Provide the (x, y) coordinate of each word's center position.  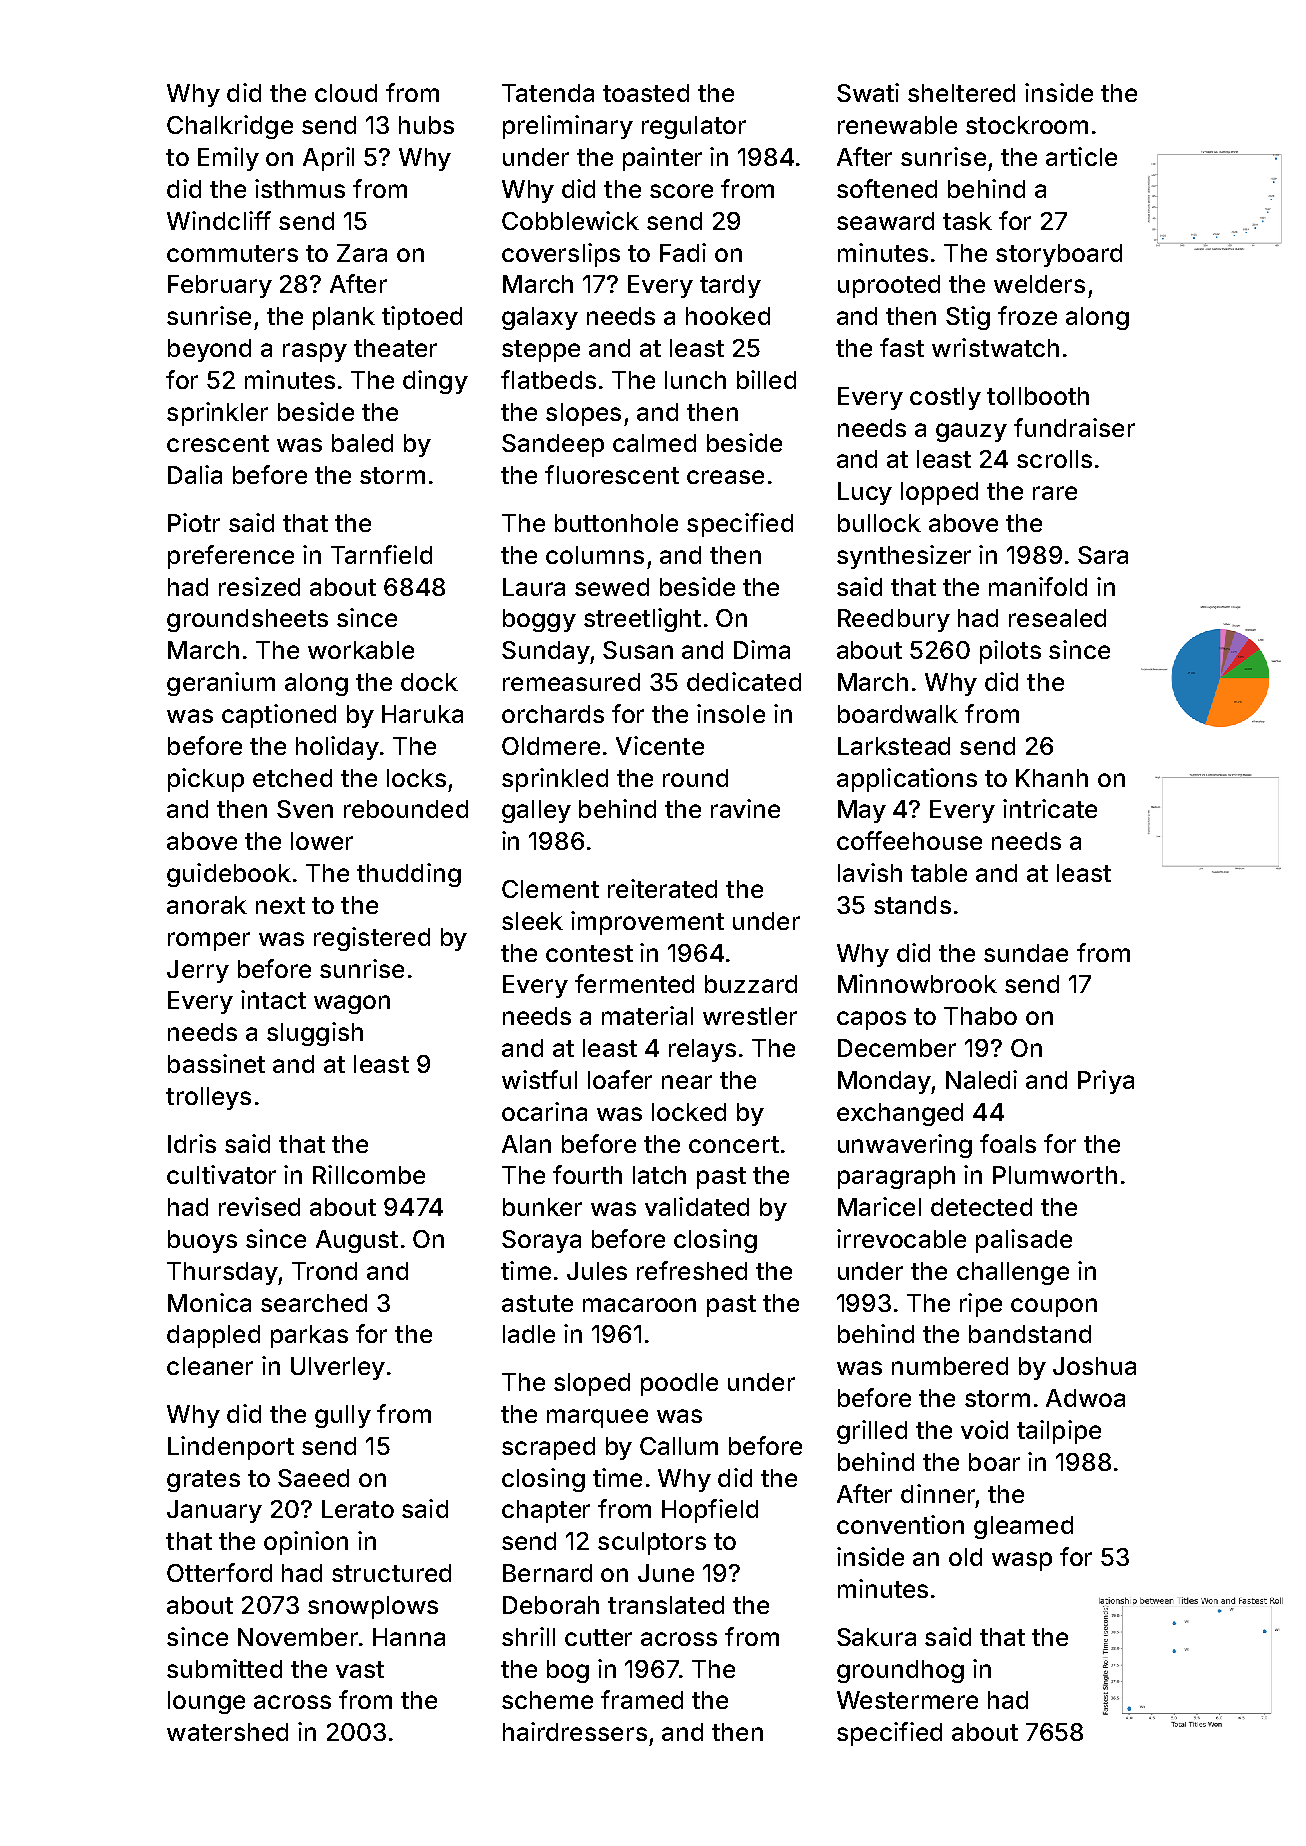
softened (887, 188)
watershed (227, 1732)
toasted (646, 93)
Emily (228, 159)
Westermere (907, 1700)
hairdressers (575, 1731)
